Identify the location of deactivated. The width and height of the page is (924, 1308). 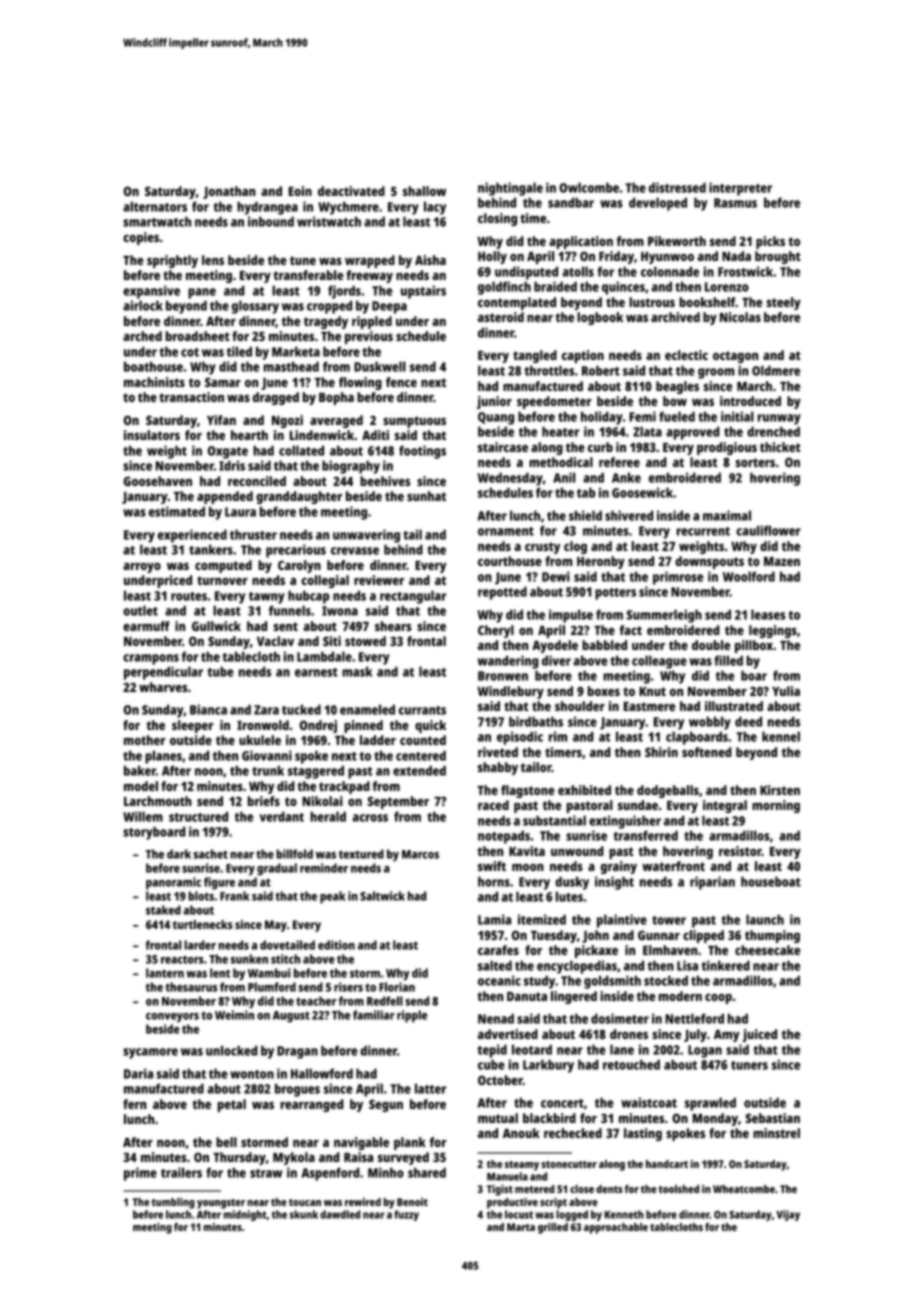
(351, 191).
